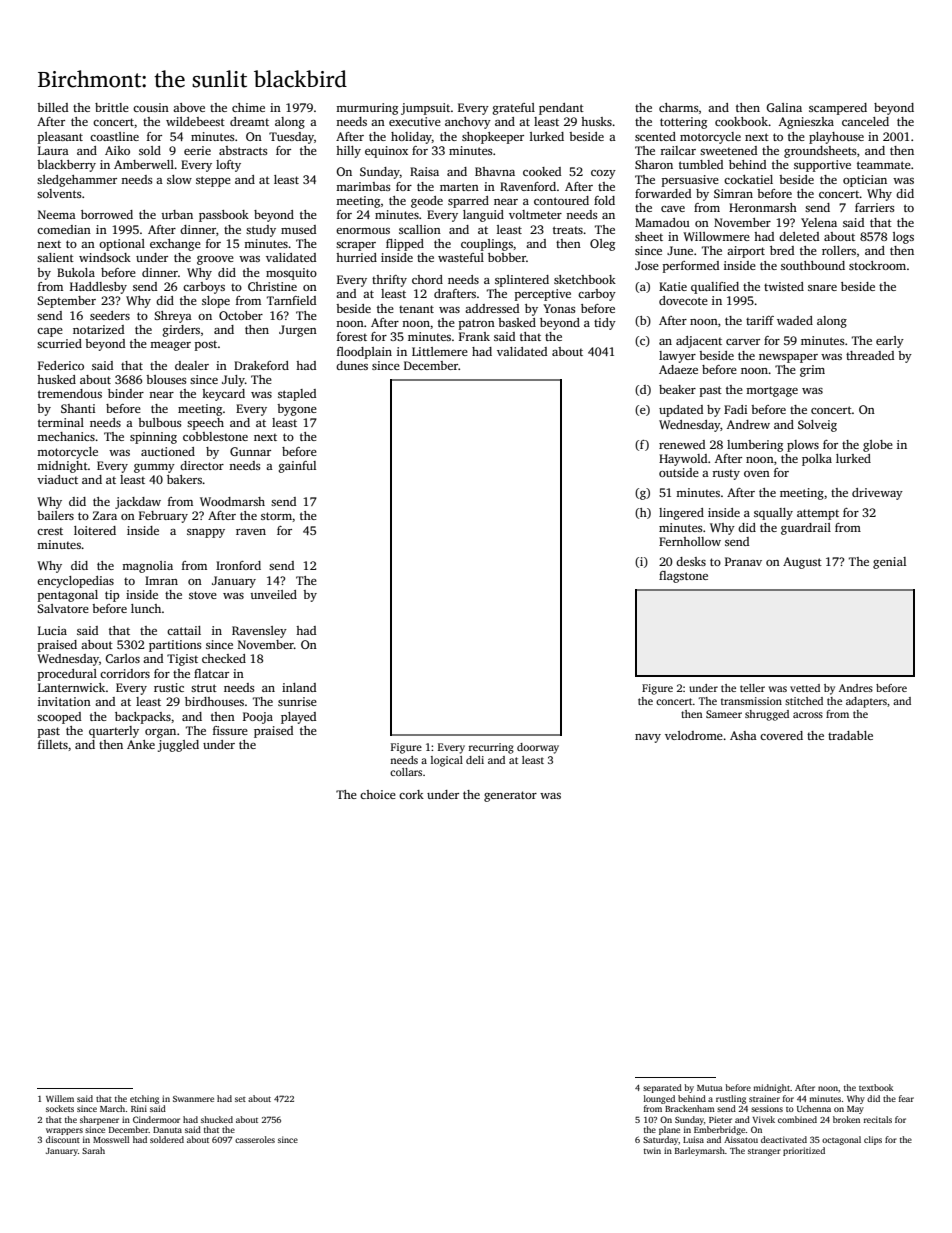  I want to click on mechanics, so click(66, 436).
